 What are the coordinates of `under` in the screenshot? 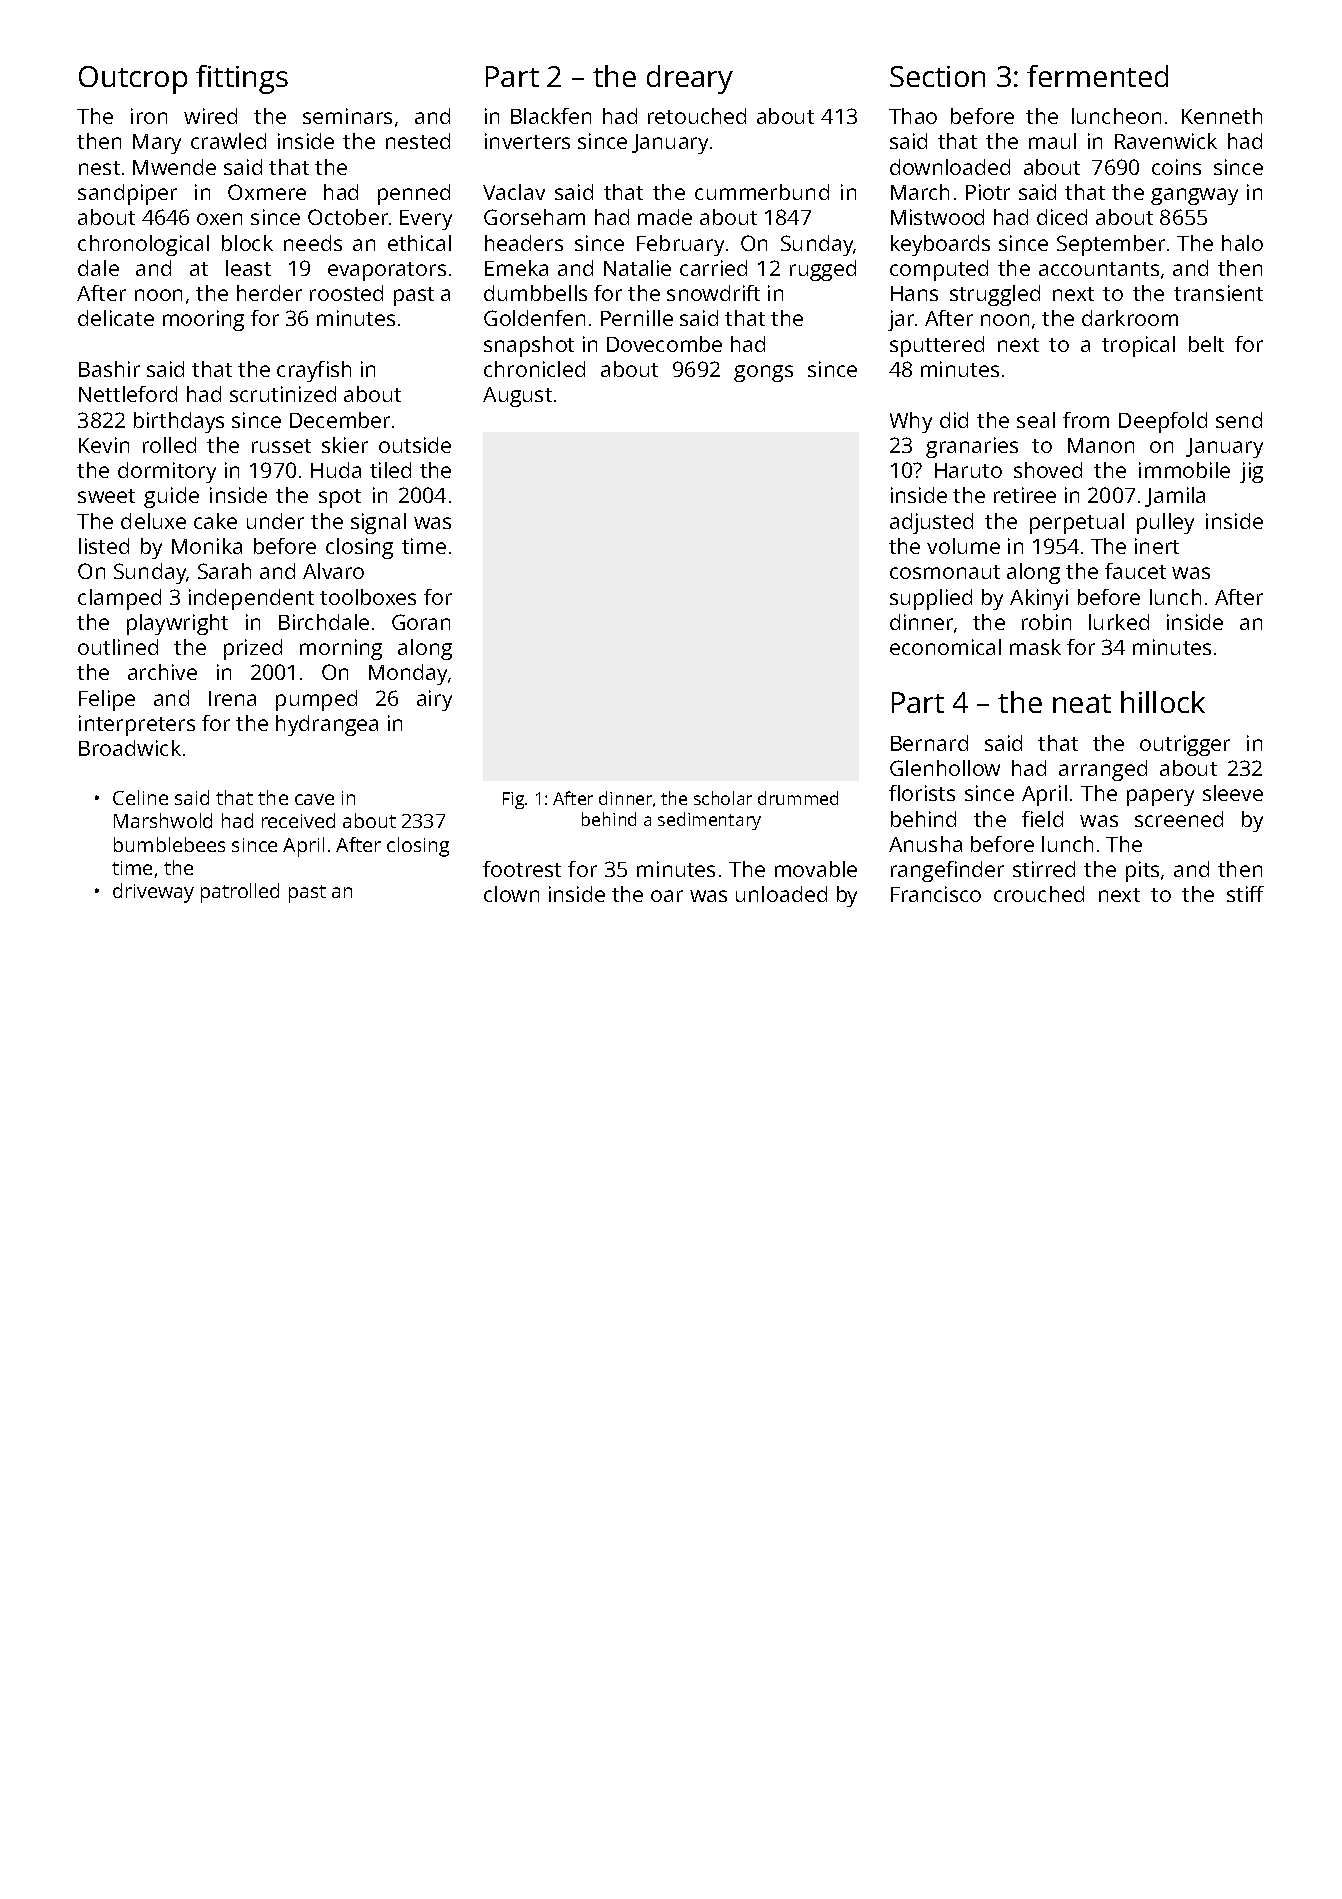 It's located at (275, 521).
